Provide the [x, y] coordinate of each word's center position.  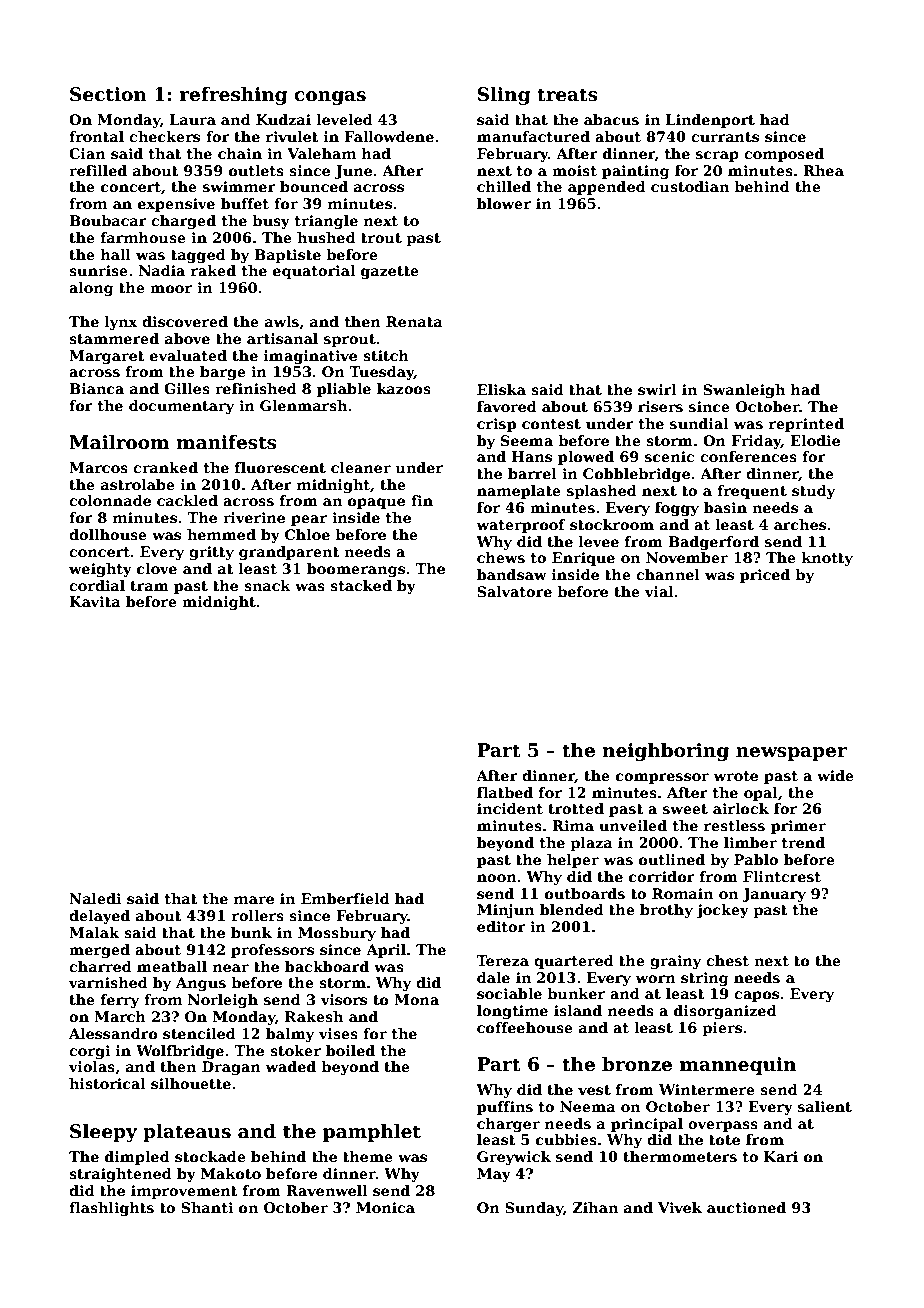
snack [267, 585]
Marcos [98, 467]
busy [271, 222]
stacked [361, 585]
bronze [637, 1064]
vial [659, 591]
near [231, 968]
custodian [690, 186]
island [578, 1010]
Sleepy [103, 1133]
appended [607, 188]
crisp [496, 425]
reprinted [806, 425]
